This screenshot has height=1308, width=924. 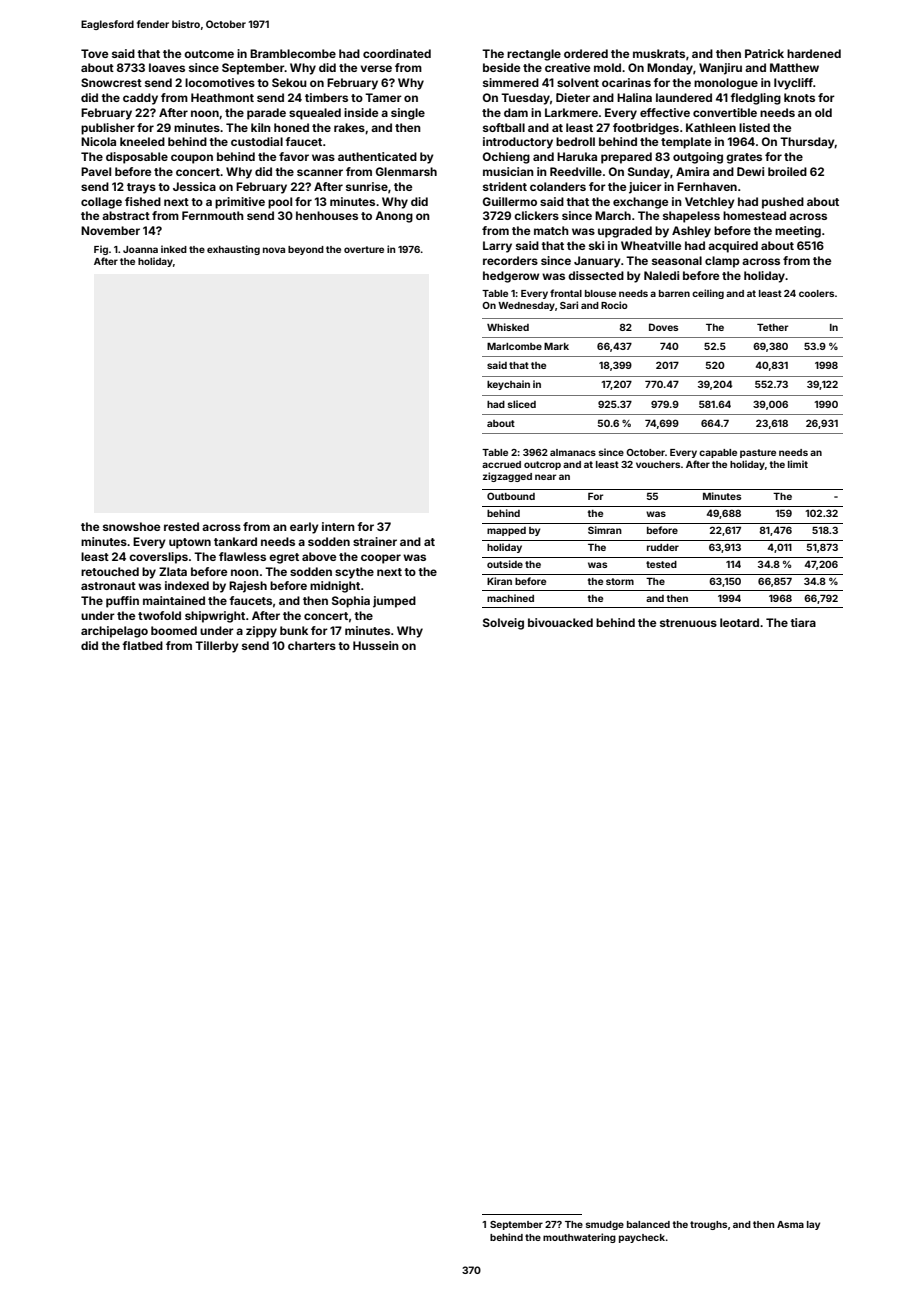 I want to click on primitive, so click(x=240, y=203).
